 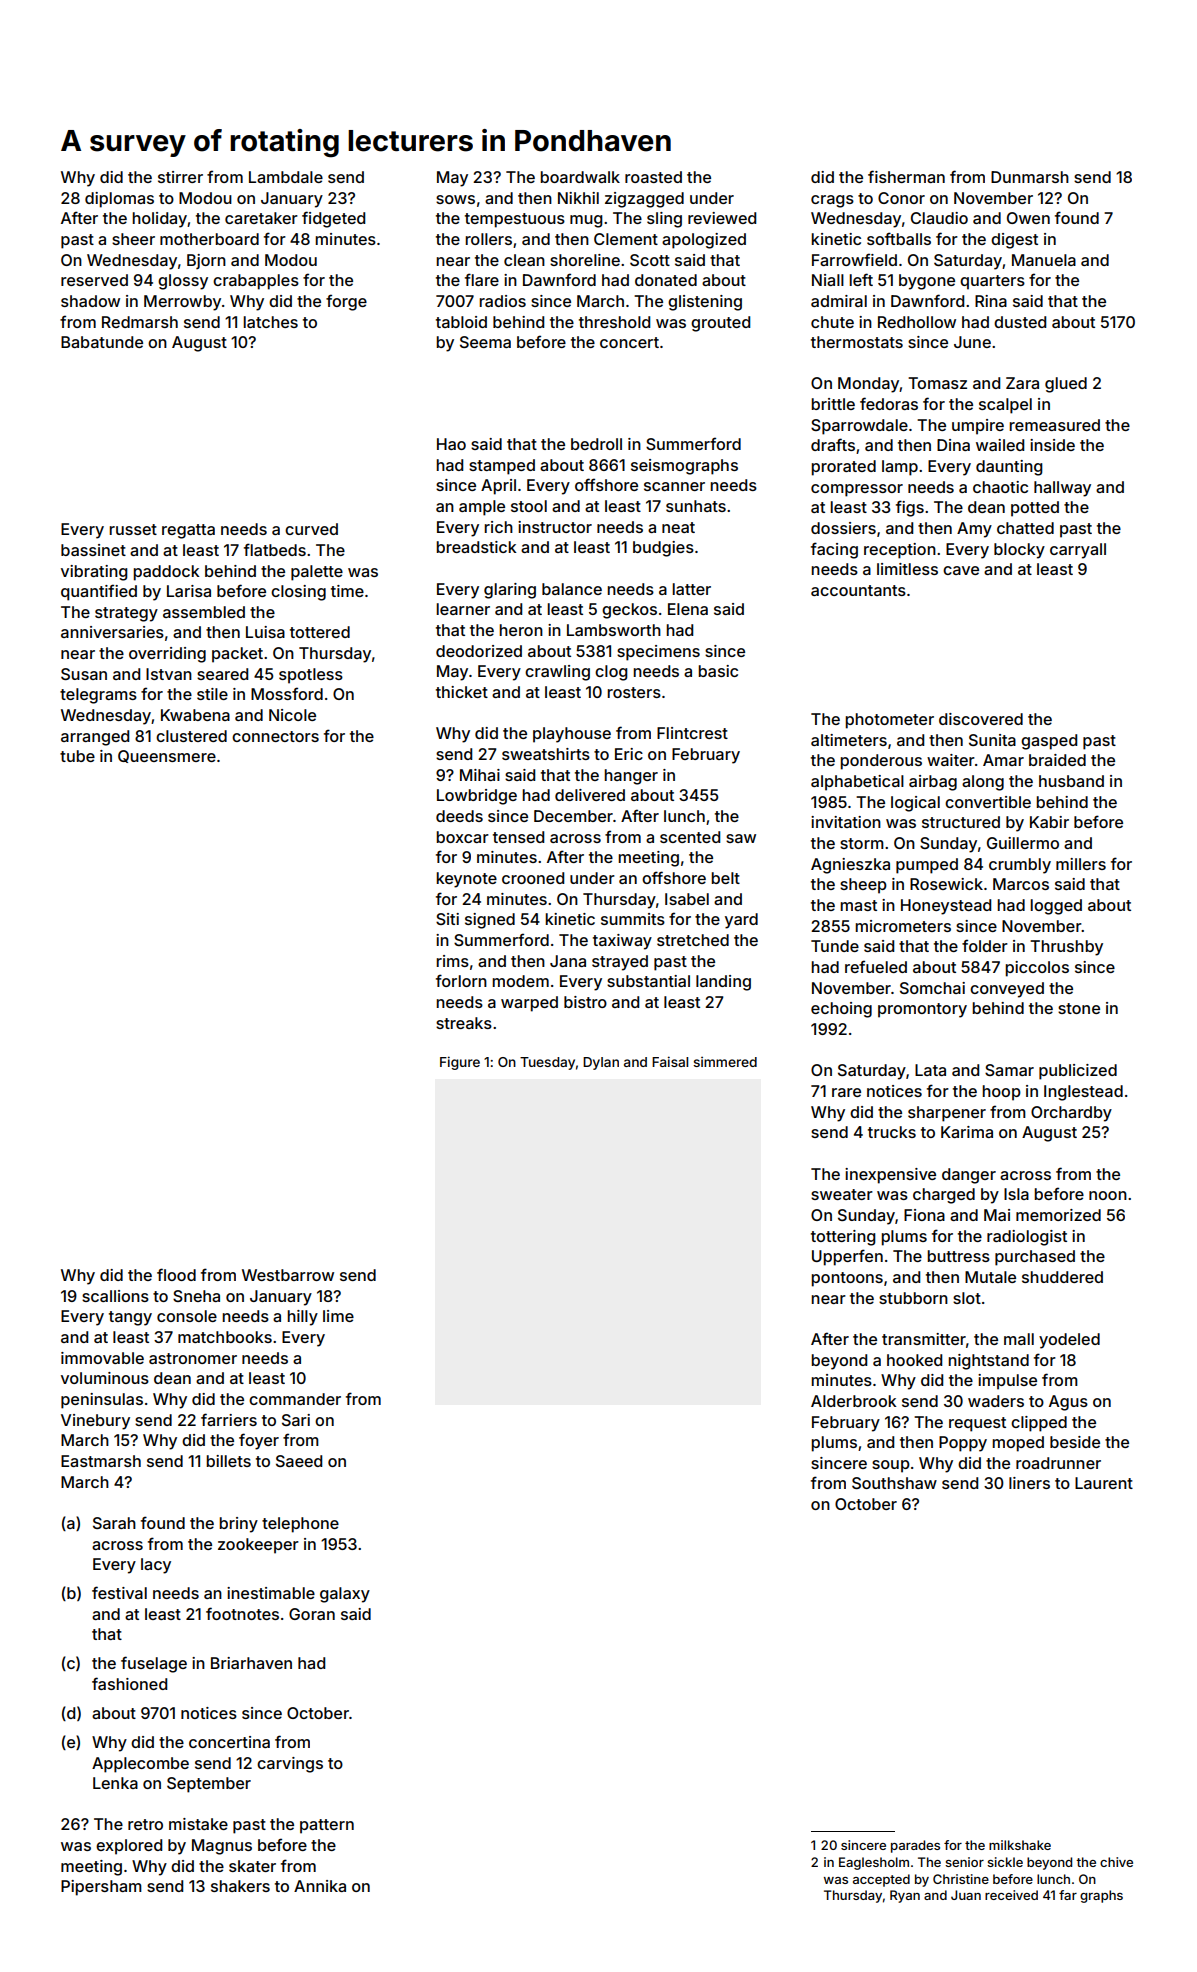 What do you see at coordinates (94, 280) in the image?
I see `reserved` at bounding box center [94, 280].
